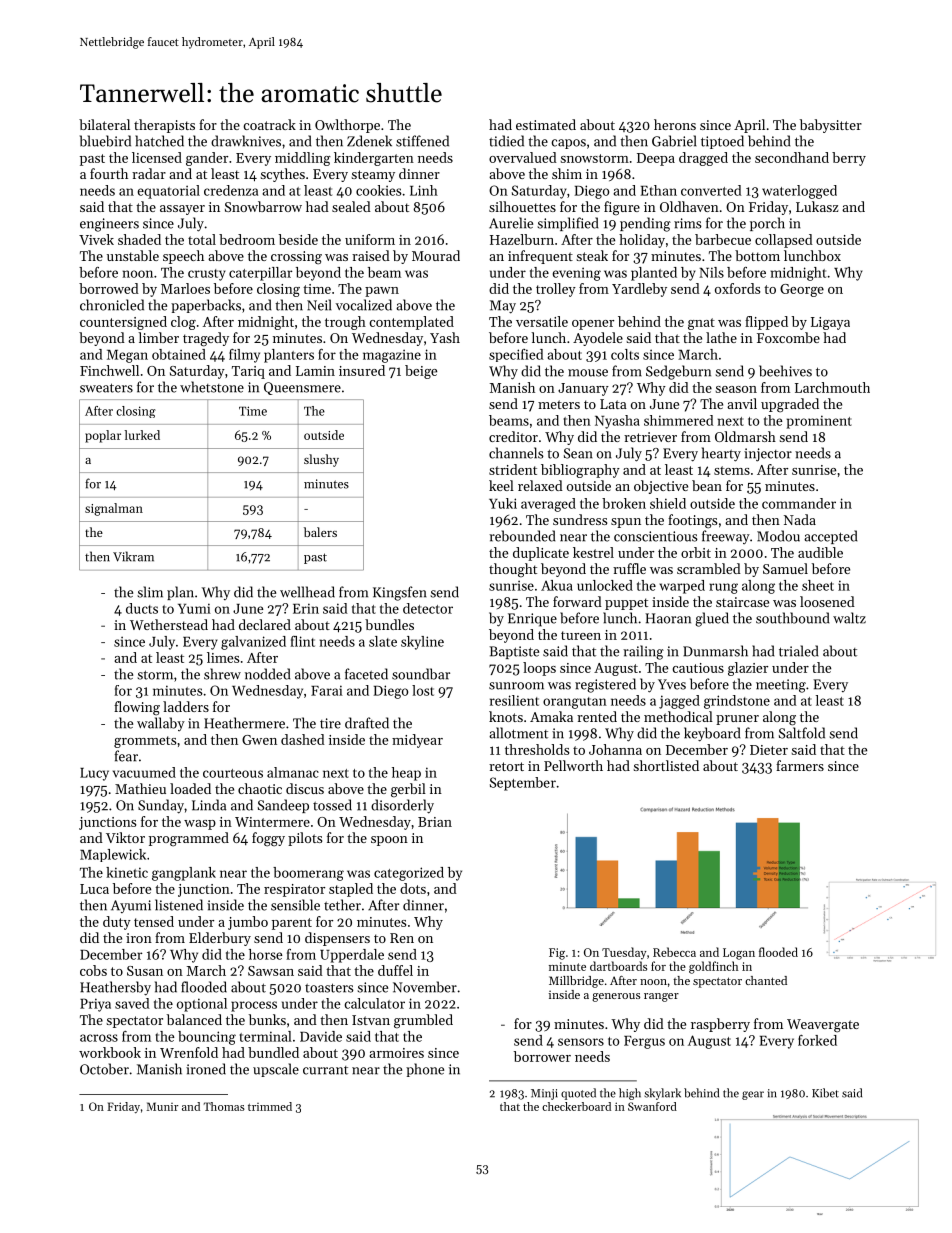 The width and height of the image is (952, 1233). I want to click on herons, so click(675, 124).
